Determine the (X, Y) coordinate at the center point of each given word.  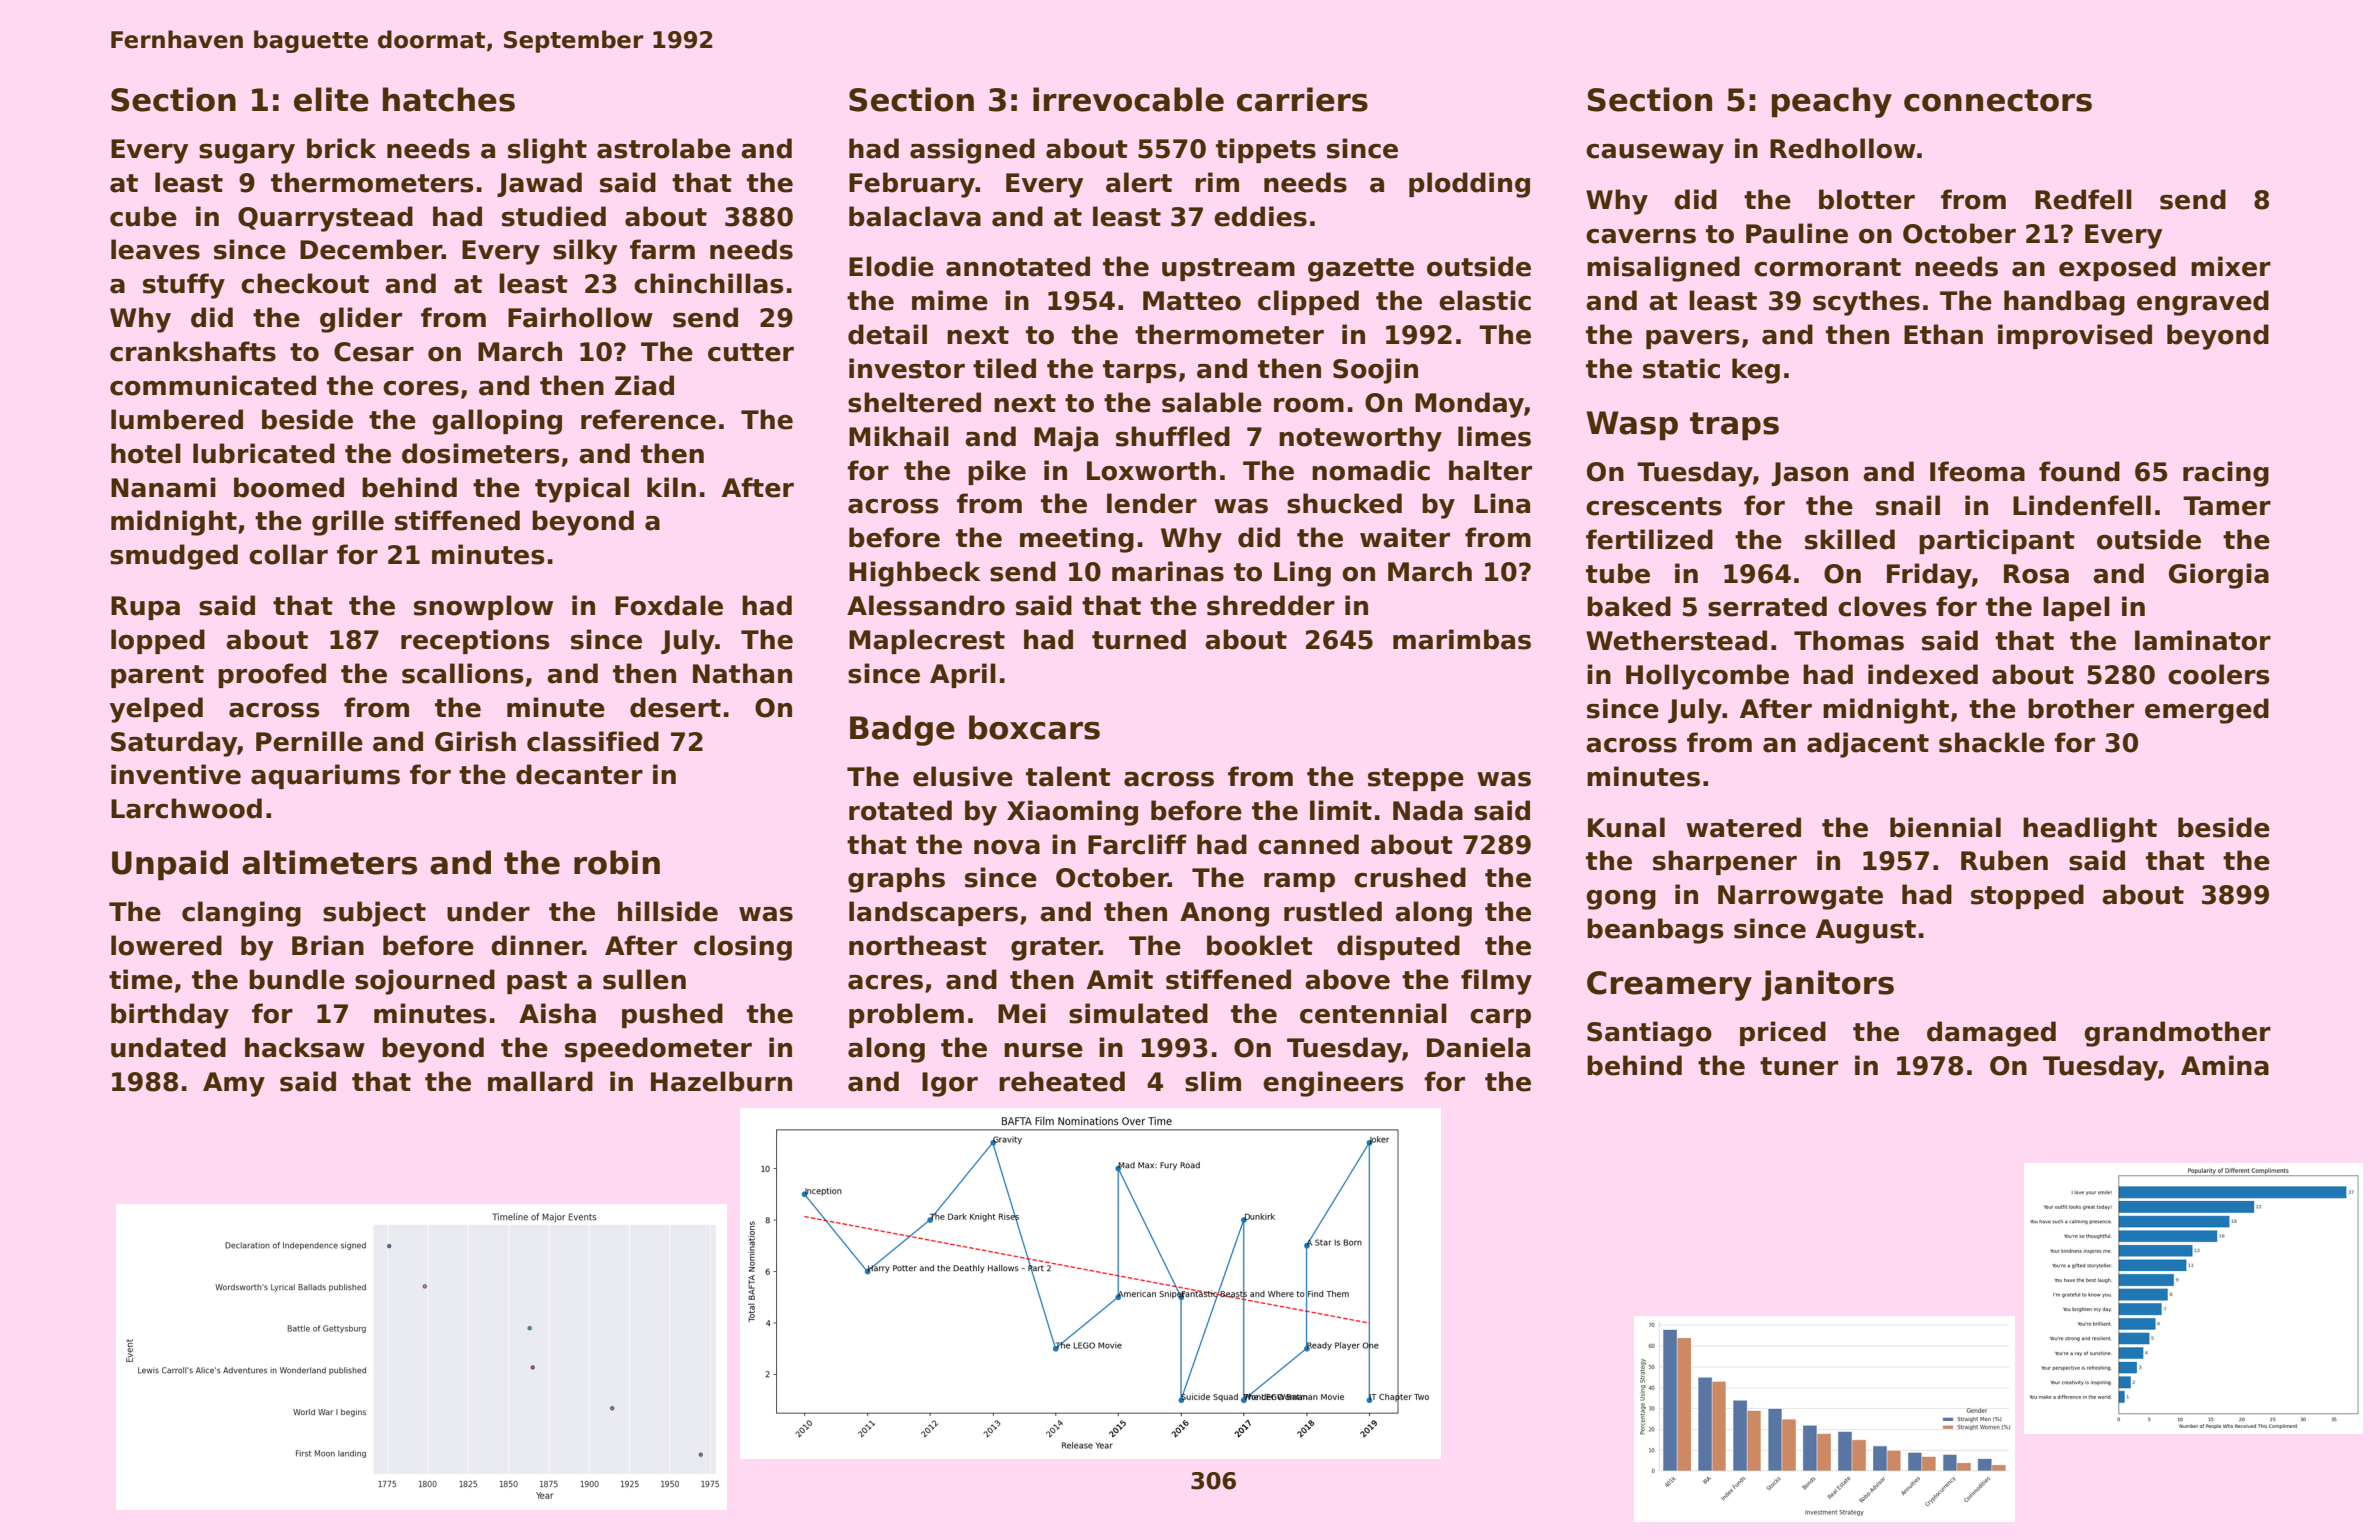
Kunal (1626, 827)
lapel (2076, 608)
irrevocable (1128, 99)
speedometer (658, 1049)
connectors (1998, 100)
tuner (1799, 1066)
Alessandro (926, 605)
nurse (1043, 1050)
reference (648, 419)
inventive (176, 774)
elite (331, 99)
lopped (158, 641)
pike (997, 472)
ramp (1299, 882)
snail (1908, 505)
